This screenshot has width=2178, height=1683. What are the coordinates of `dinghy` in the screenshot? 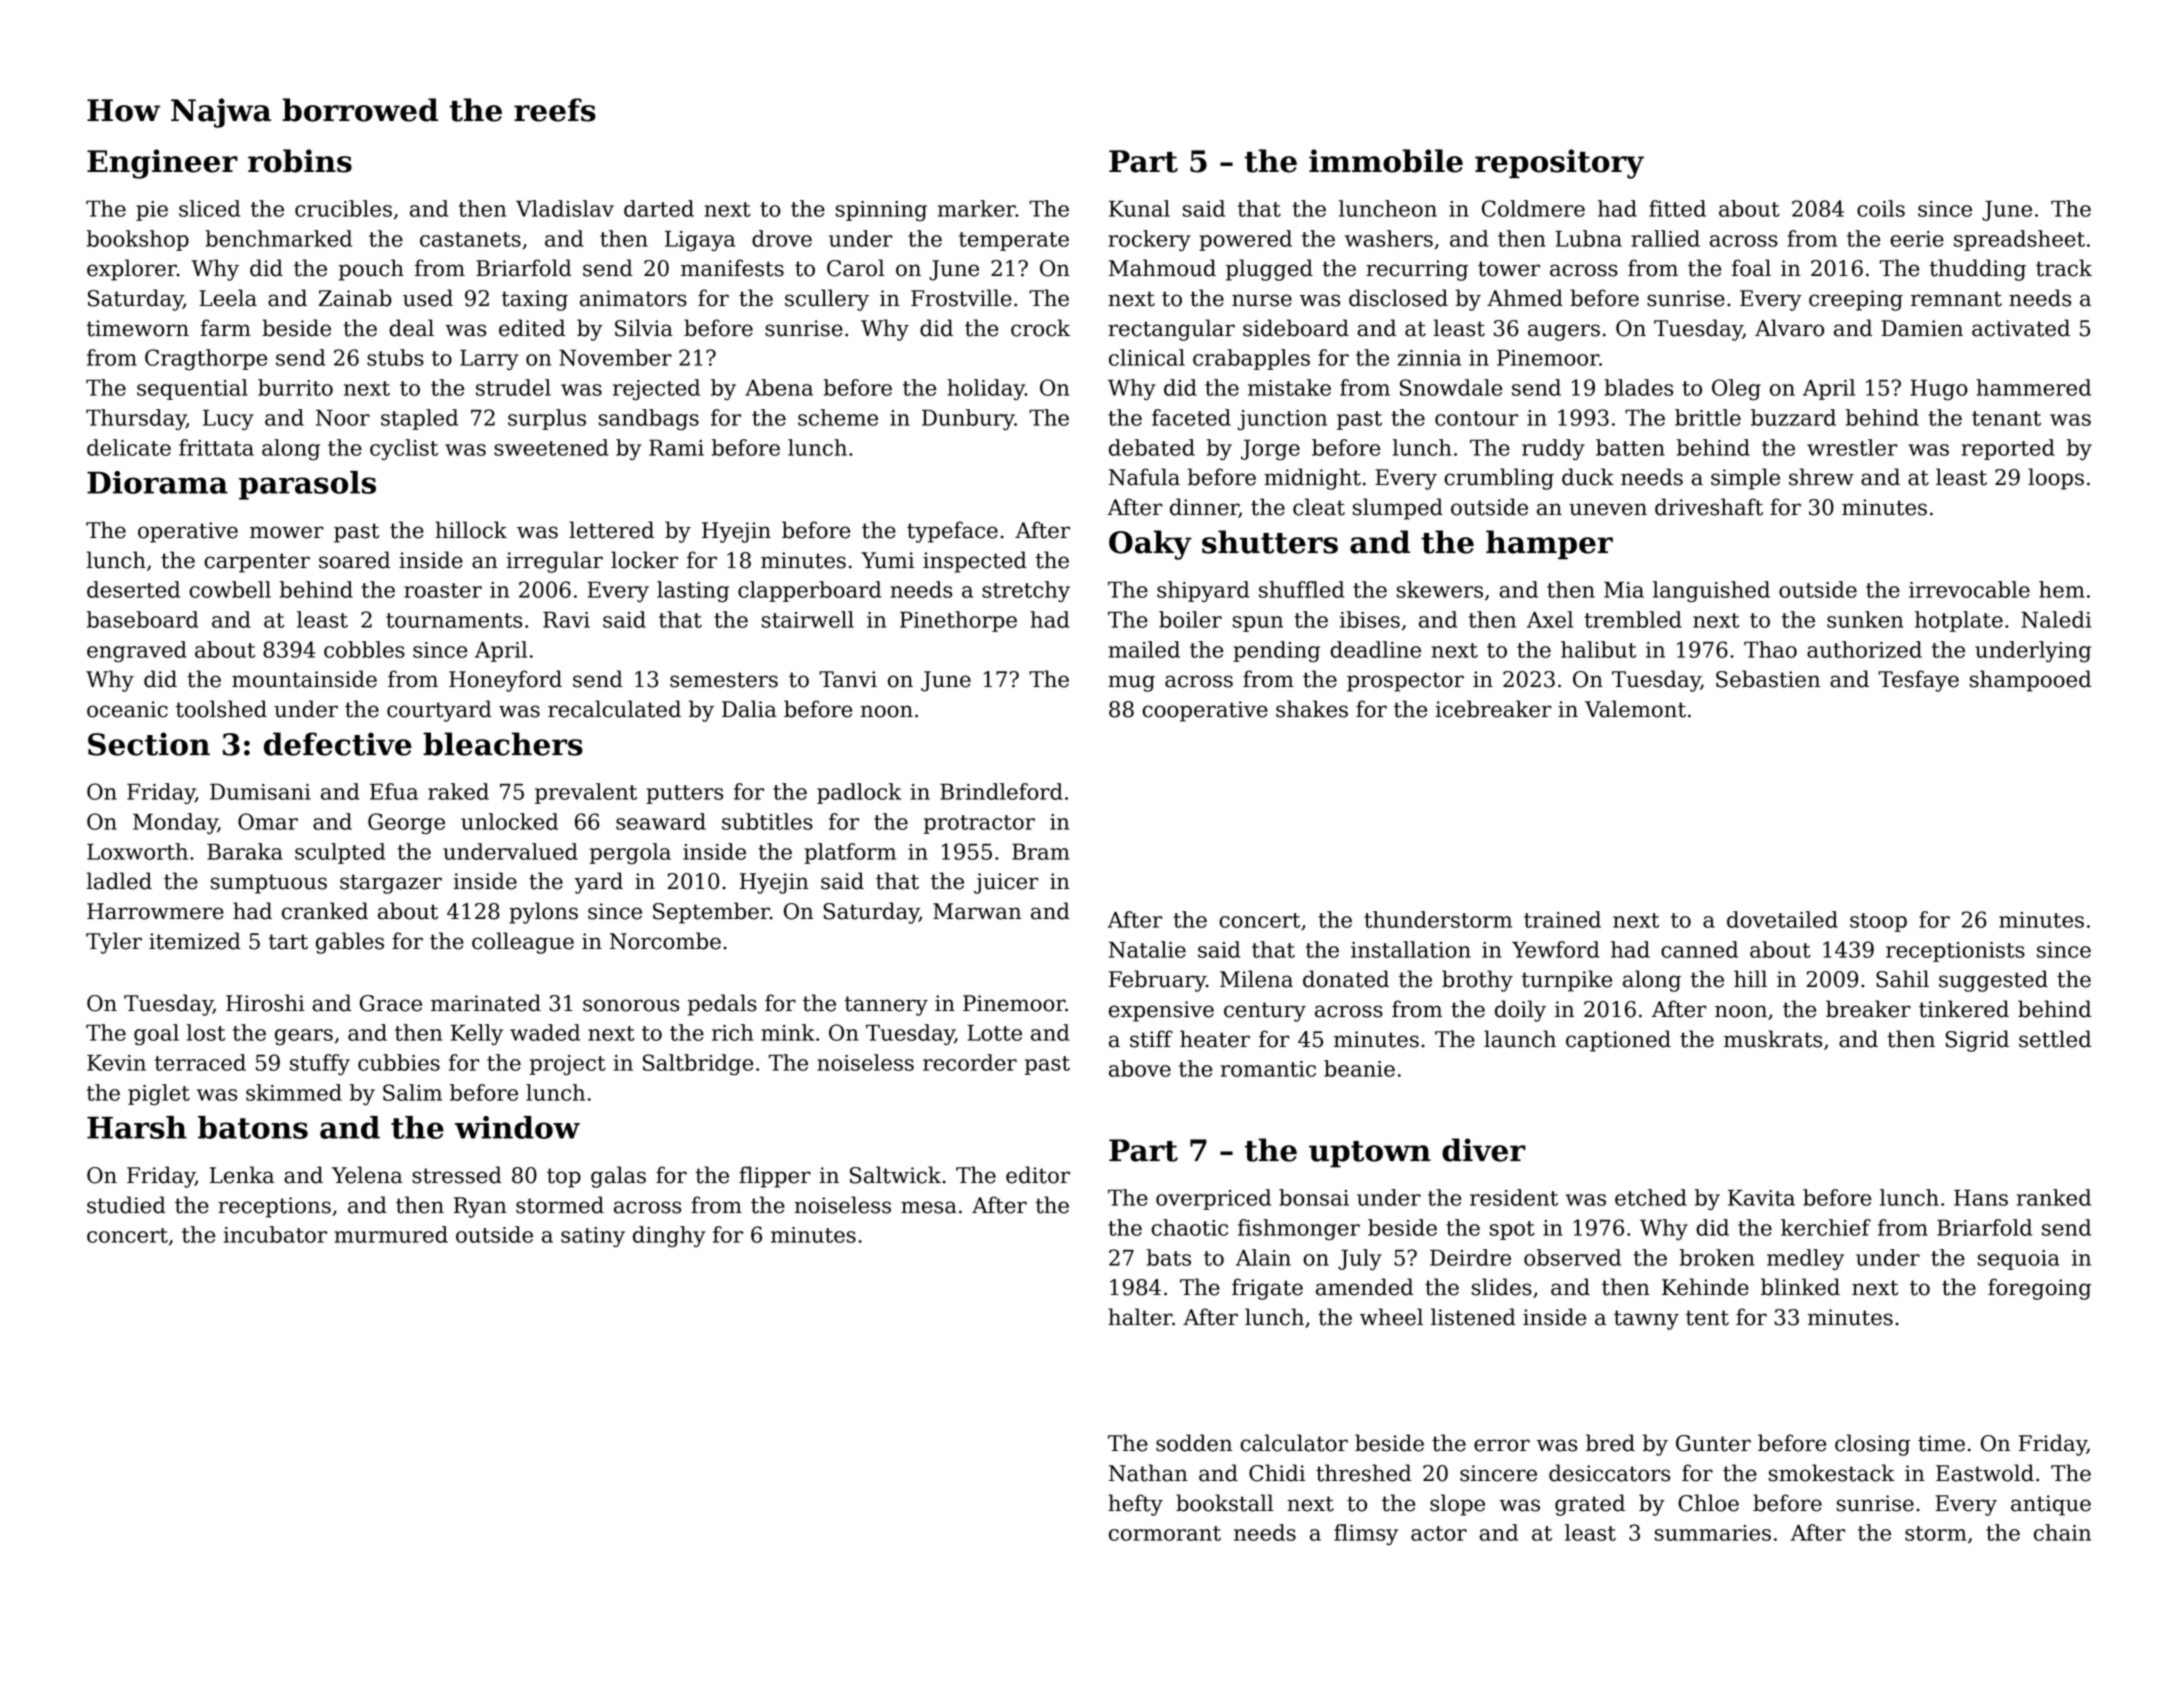 It's located at (669, 1236).
